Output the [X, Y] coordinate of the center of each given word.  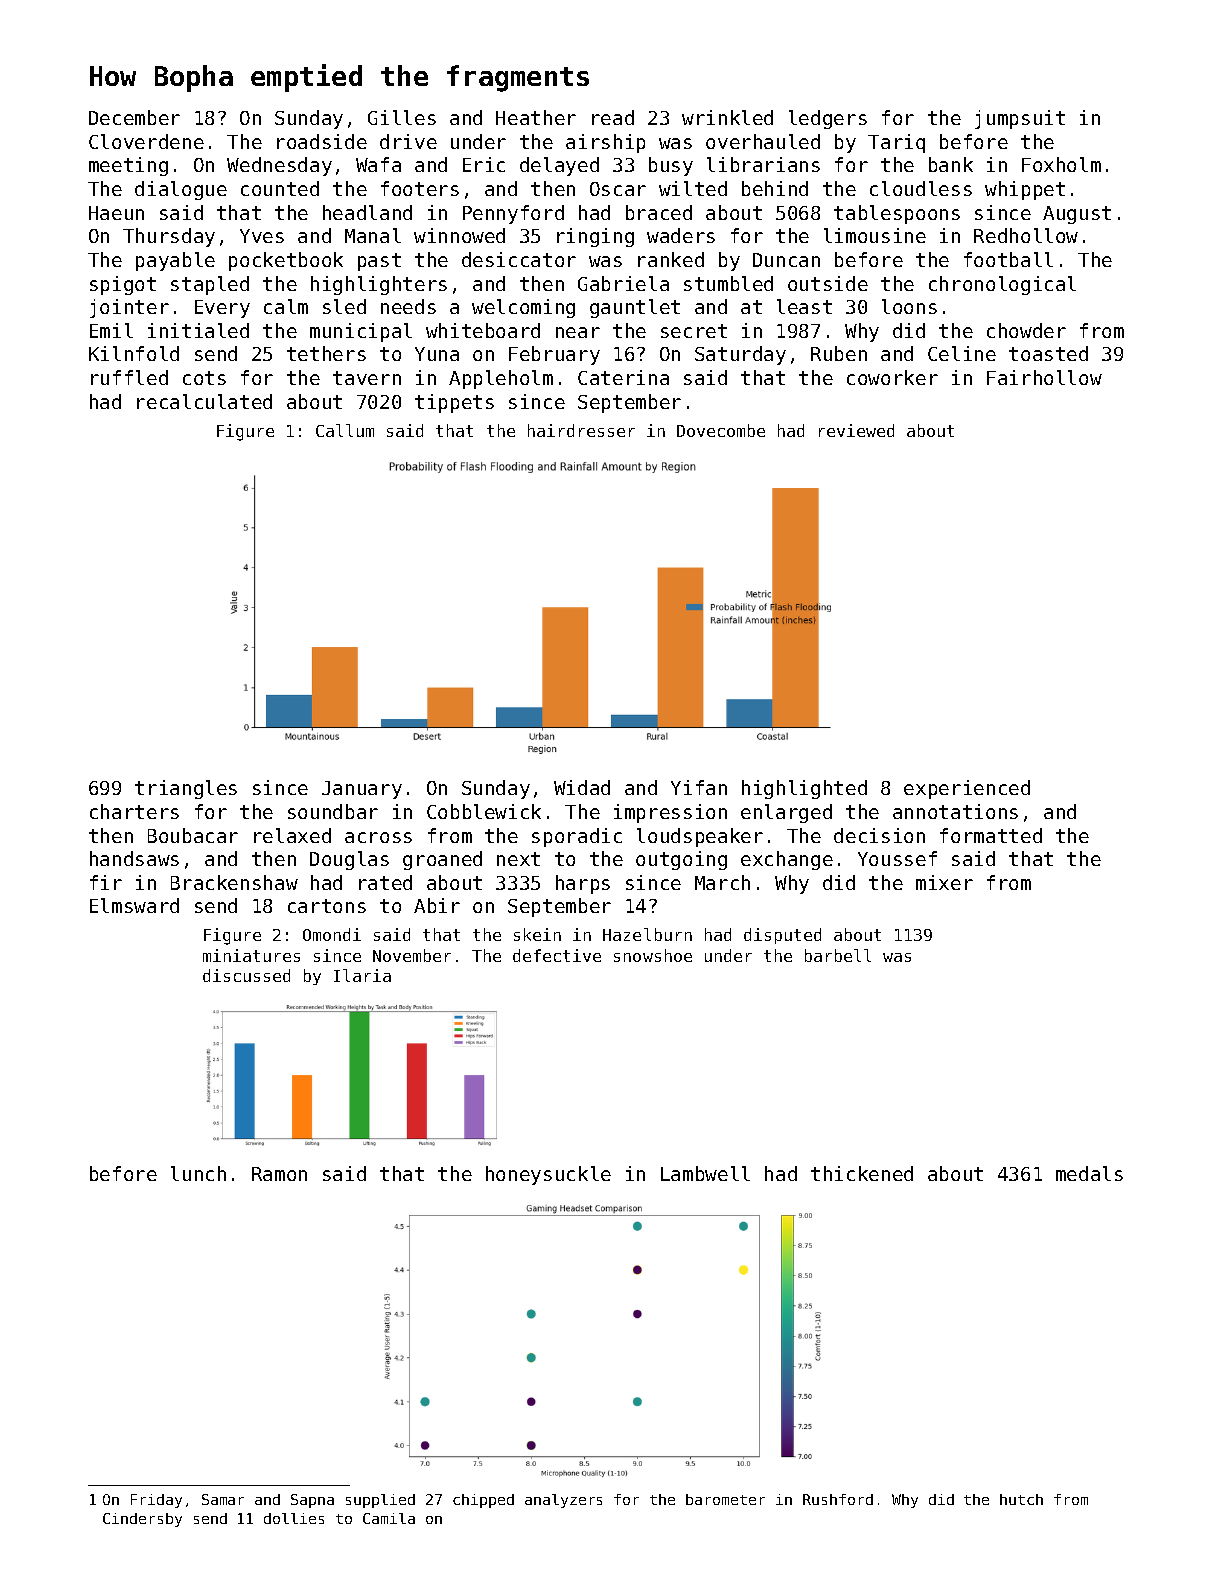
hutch [1021, 1499]
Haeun [116, 213]
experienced [967, 789]
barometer [725, 1499]
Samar [223, 1499]
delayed [559, 166]
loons [909, 306]
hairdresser [581, 430]
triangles [186, 789]
